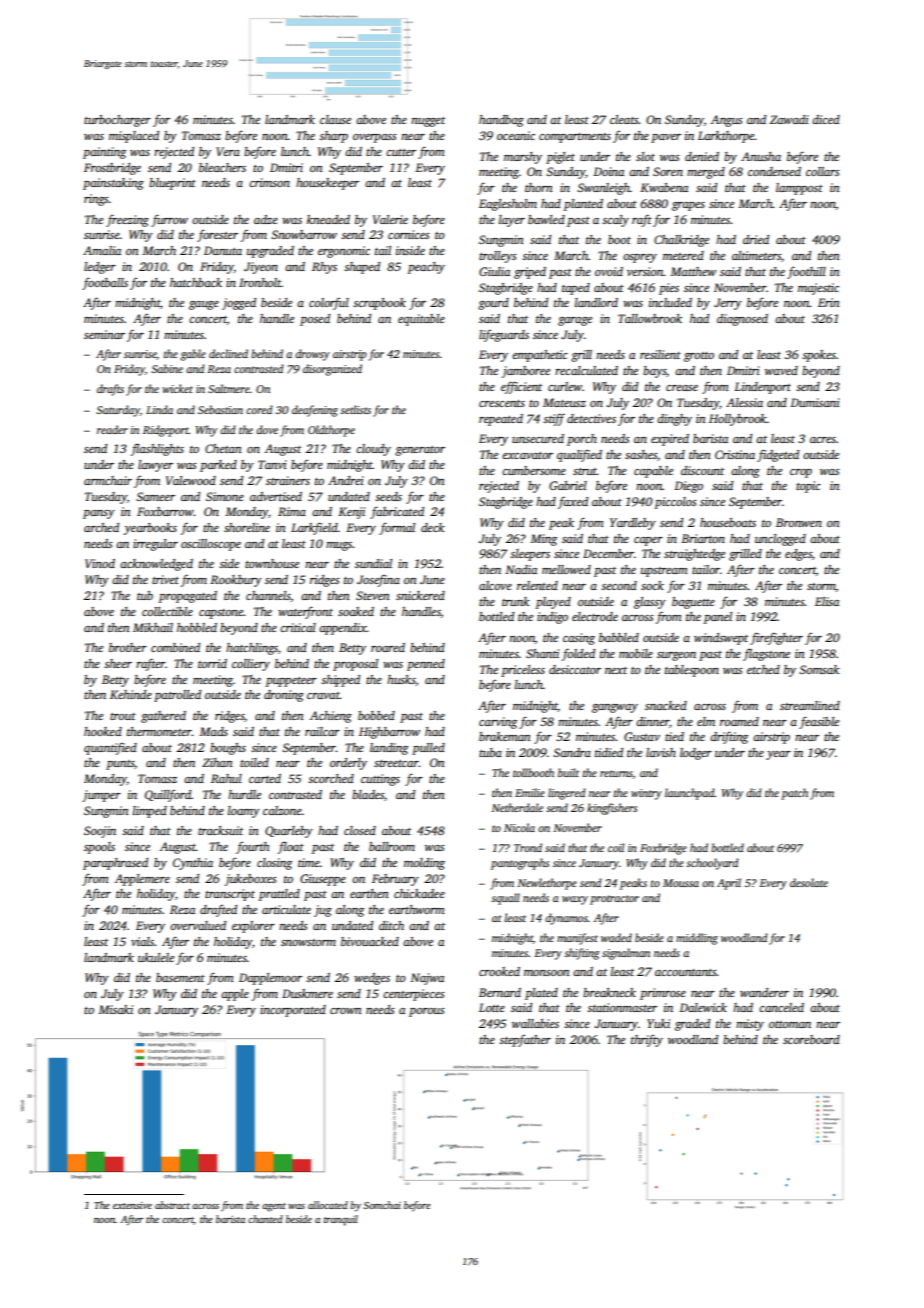  Describe the element at coordinates (134, 137) in the screenshot. I see `misplaced` at that location.
